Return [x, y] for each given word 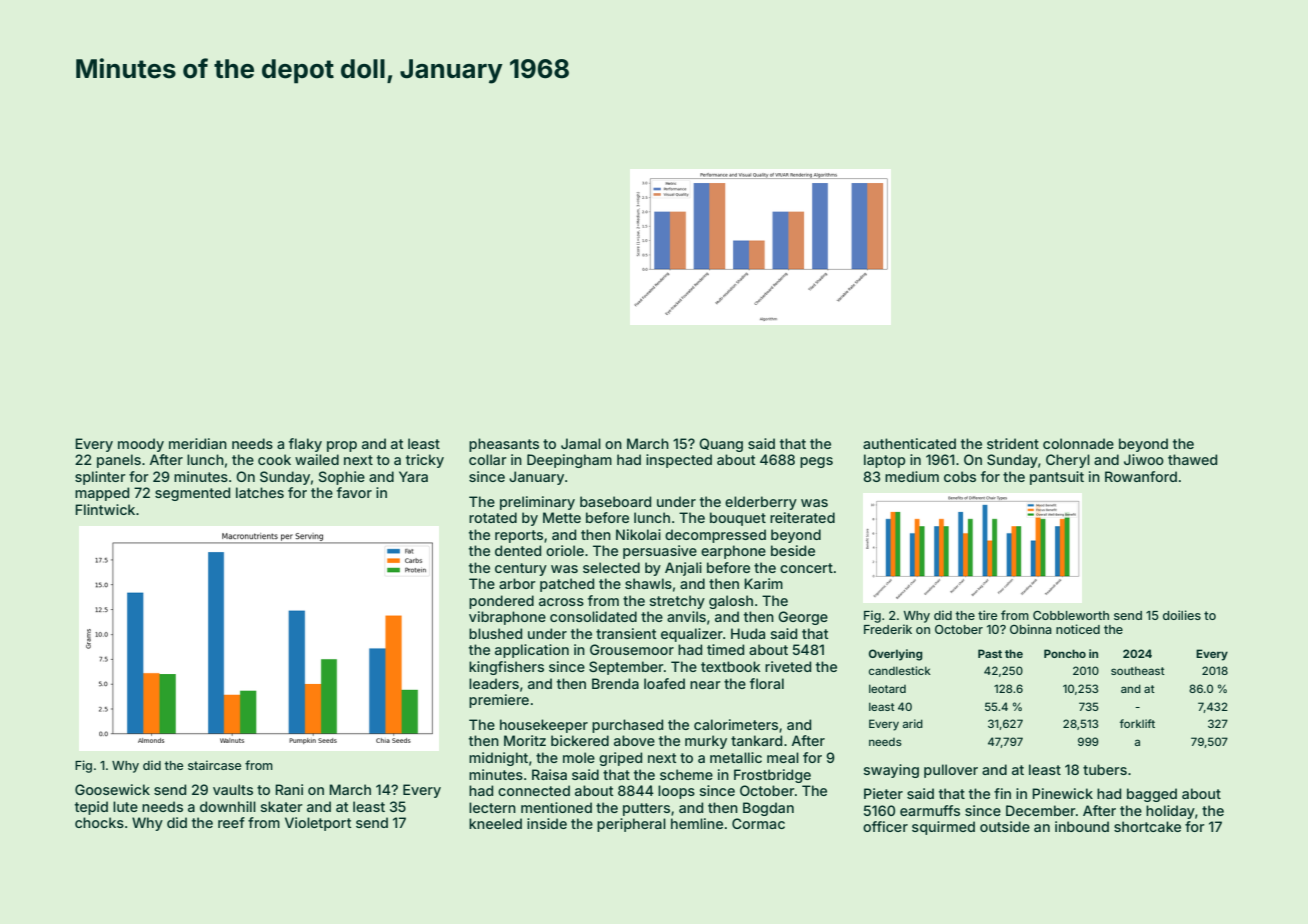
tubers [1105, 769]
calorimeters [736, 724]
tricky [425, 461]
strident [1013, 443]
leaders [494, 683]
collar [488, 459]
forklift [1137, 723]
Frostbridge [772, 776]
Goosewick [112, 789]
